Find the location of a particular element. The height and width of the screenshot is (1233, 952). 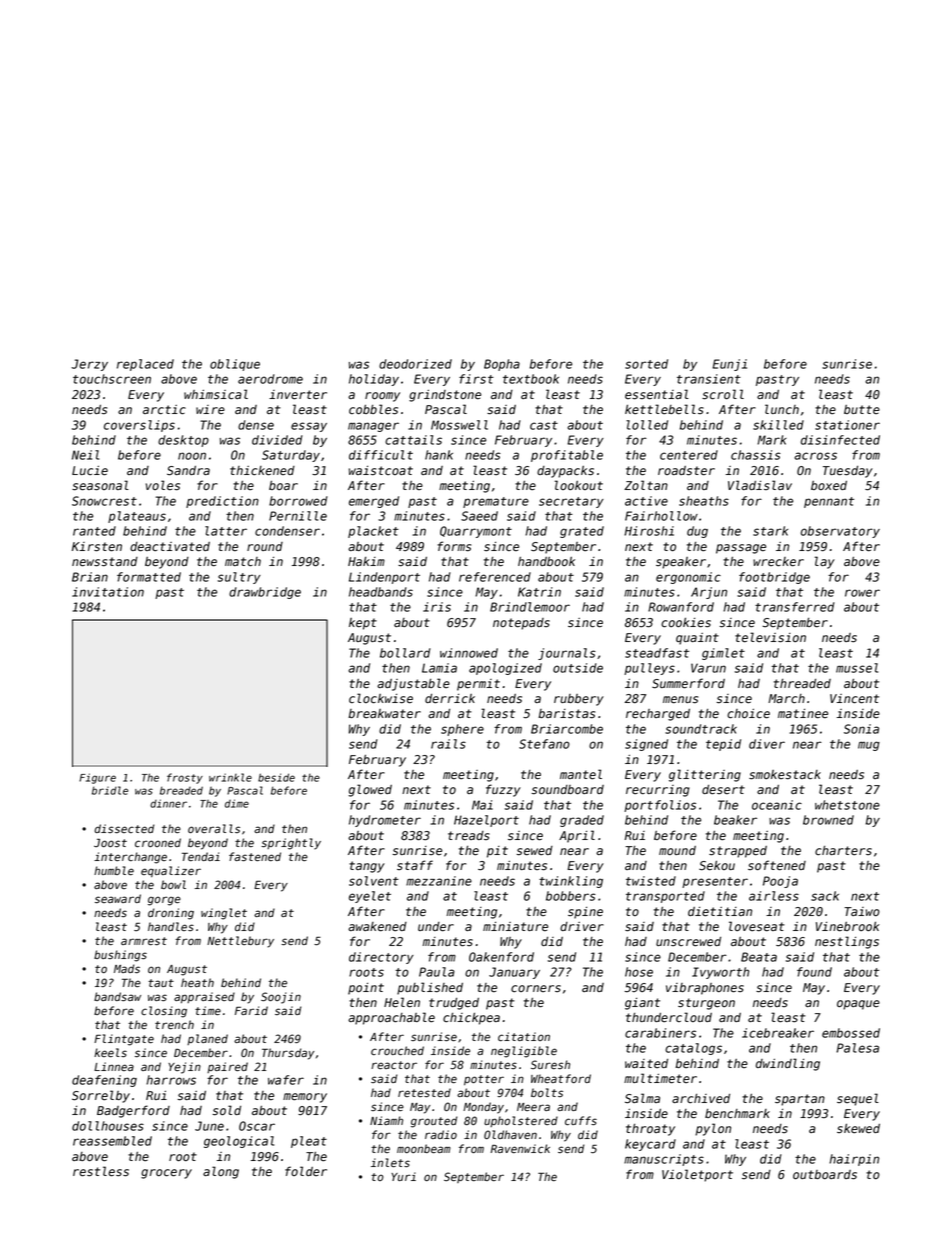

unscrewed is located at coordinates (688, 942).
